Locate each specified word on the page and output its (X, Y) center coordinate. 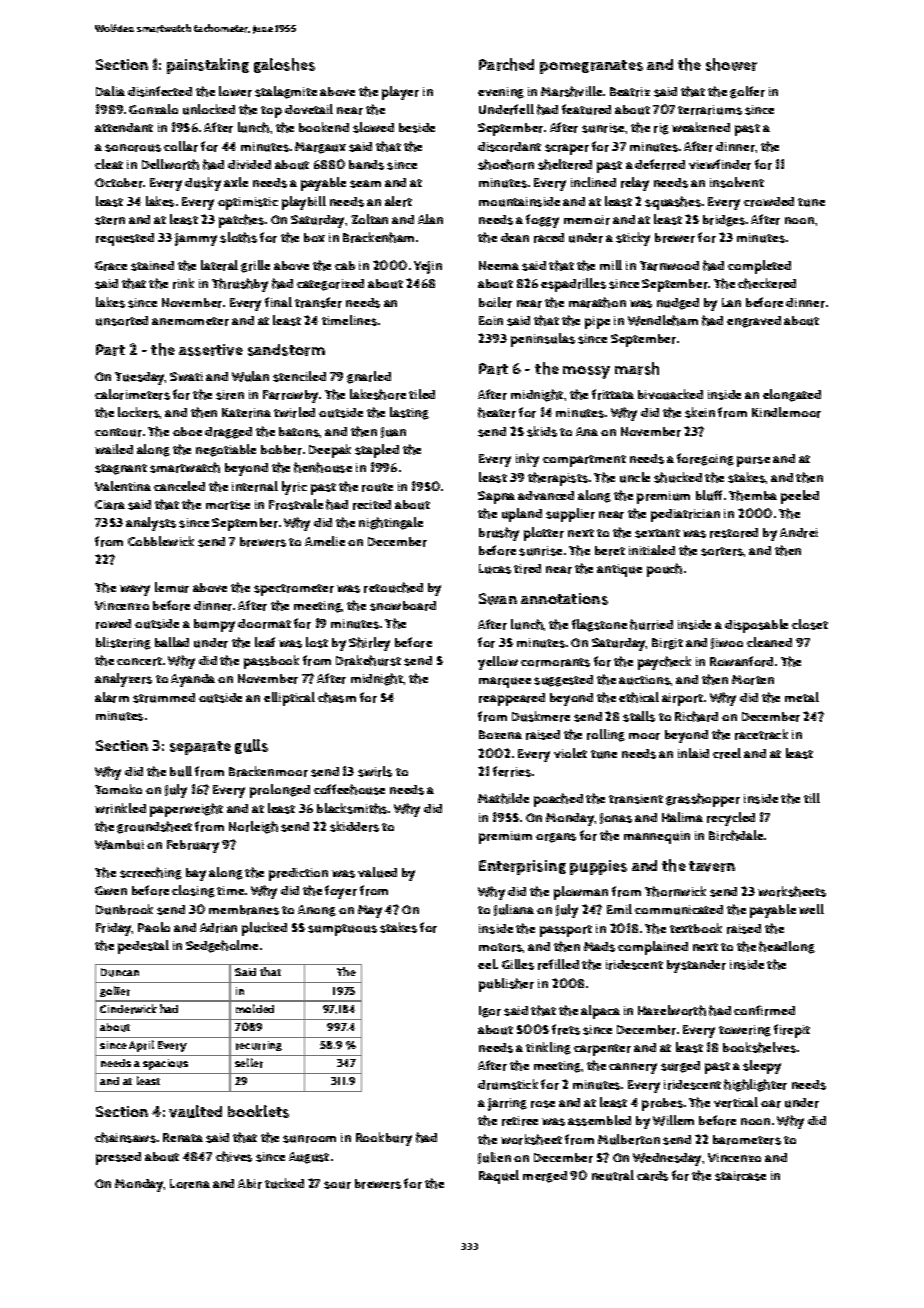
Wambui (119, 845)
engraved (754, 322)
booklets (258, 1111)
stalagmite (286, 92)
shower (731, 64)
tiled (422, 394)
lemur (172, 587)
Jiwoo (727, 643)
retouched (393, 587)
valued (377, 872)
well (811, 909)
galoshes (284, 65)
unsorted (122, 321)
